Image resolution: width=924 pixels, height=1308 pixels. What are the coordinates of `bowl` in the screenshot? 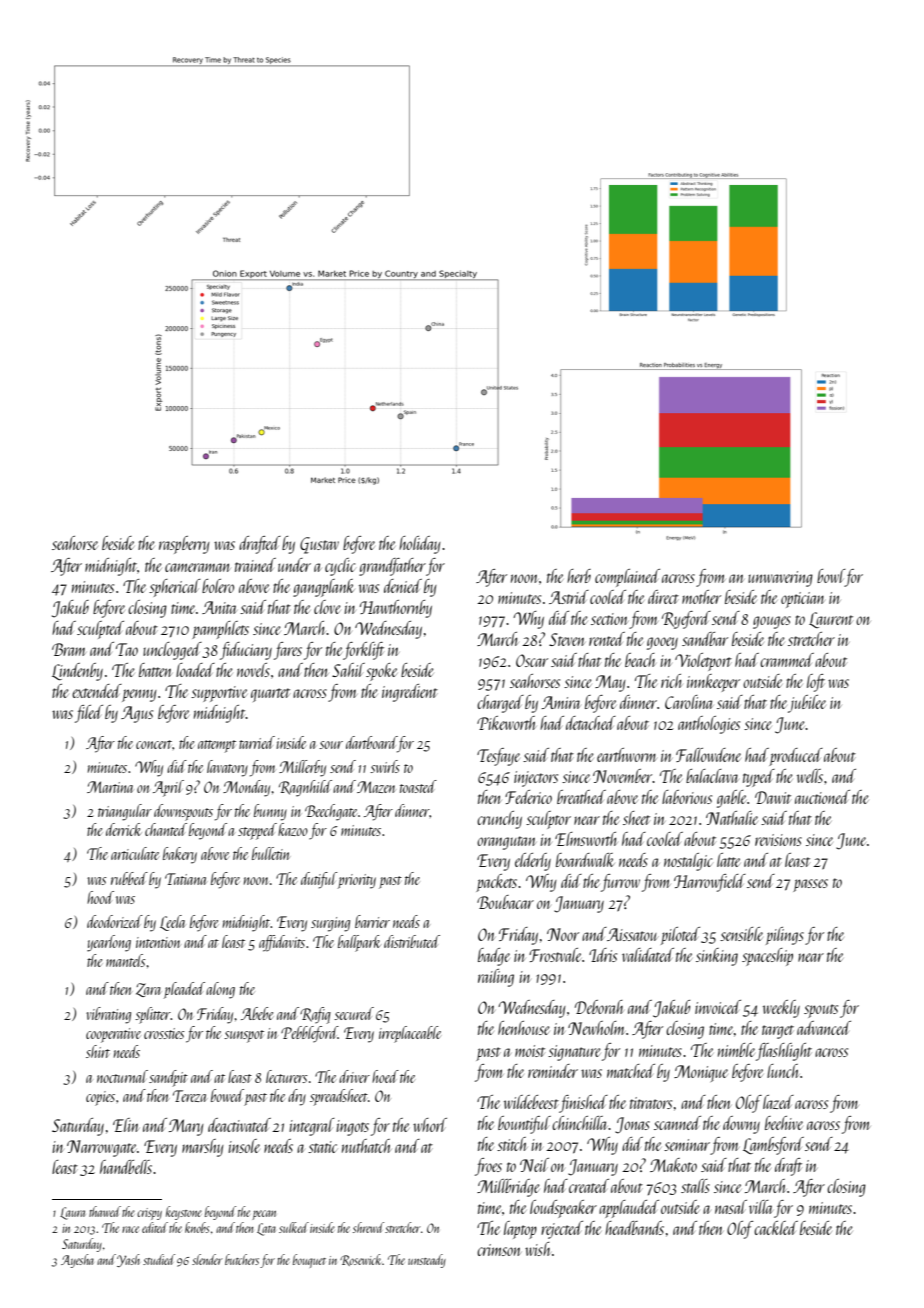 It's located at (831, 576).
